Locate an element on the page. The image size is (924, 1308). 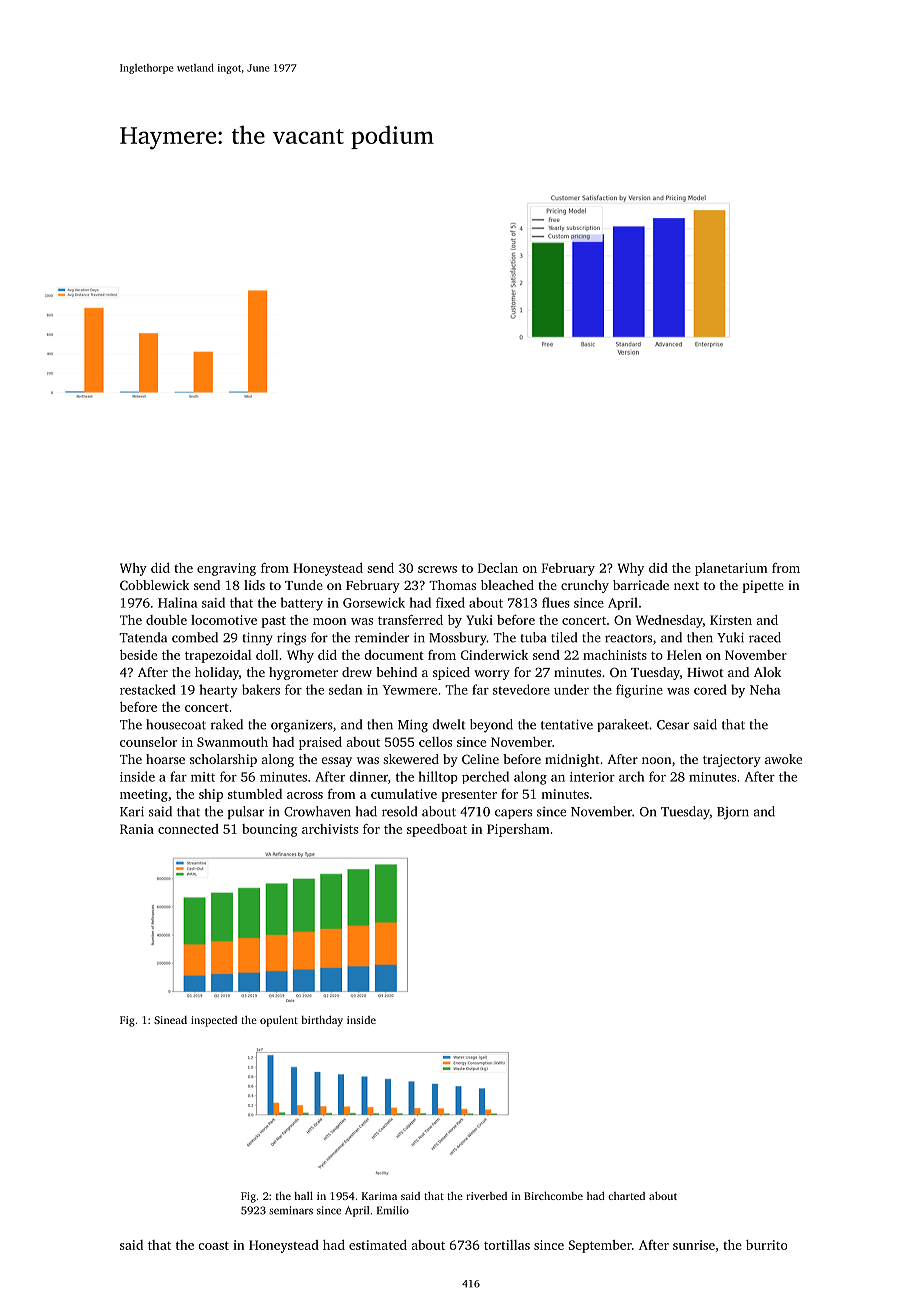
Bjorn is located at coordinates (733, 813).
